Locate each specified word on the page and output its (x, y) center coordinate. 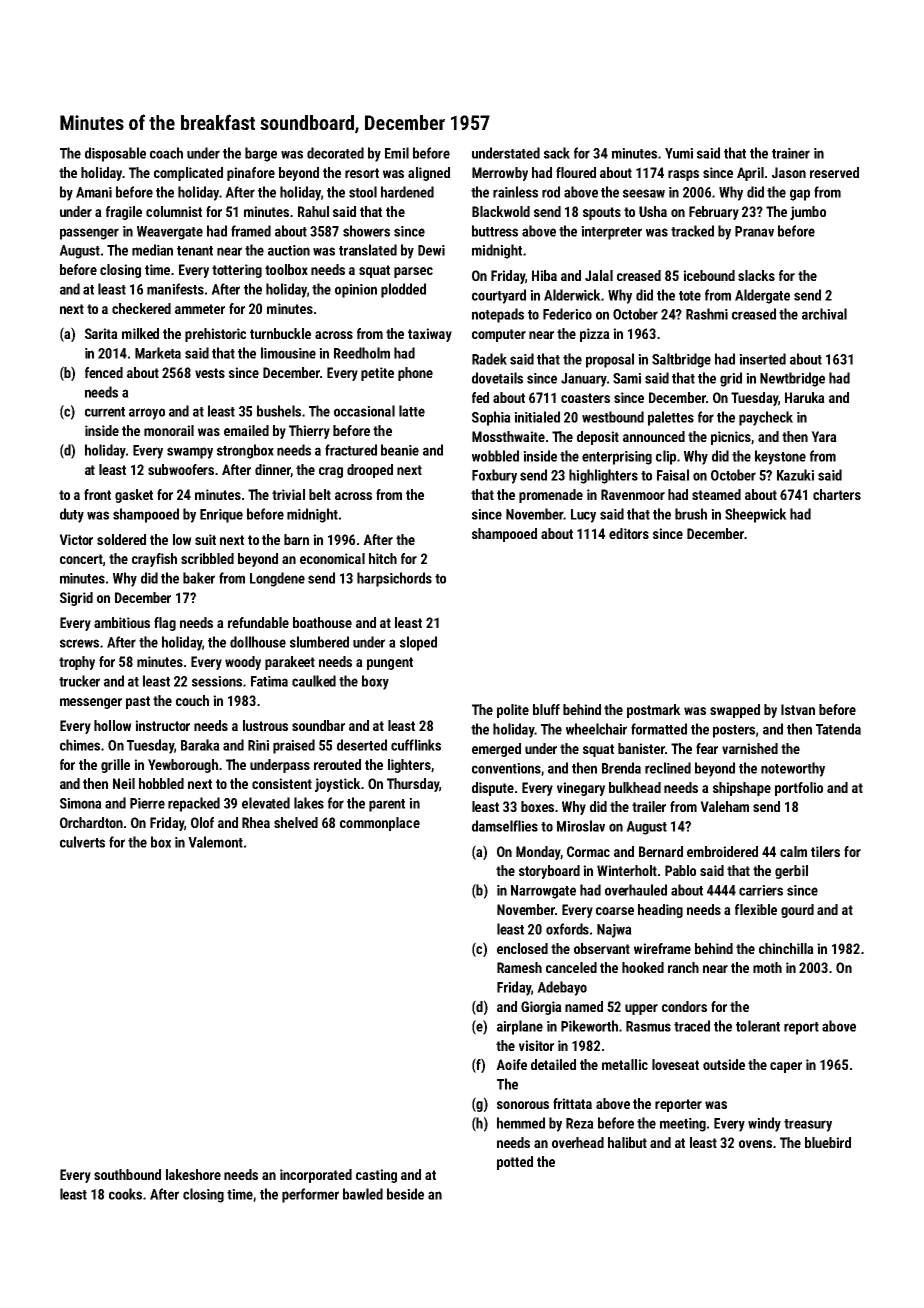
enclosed (522, 948)
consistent (282, 783)
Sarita (101, 333)
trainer (791, 153)
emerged (496, 750)
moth (767, 967)
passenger (89, 234)
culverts (82, 842)
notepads (498, 315)
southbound (127, 1174)
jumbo (808, 213)
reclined (668, 768)
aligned (429, 174)
